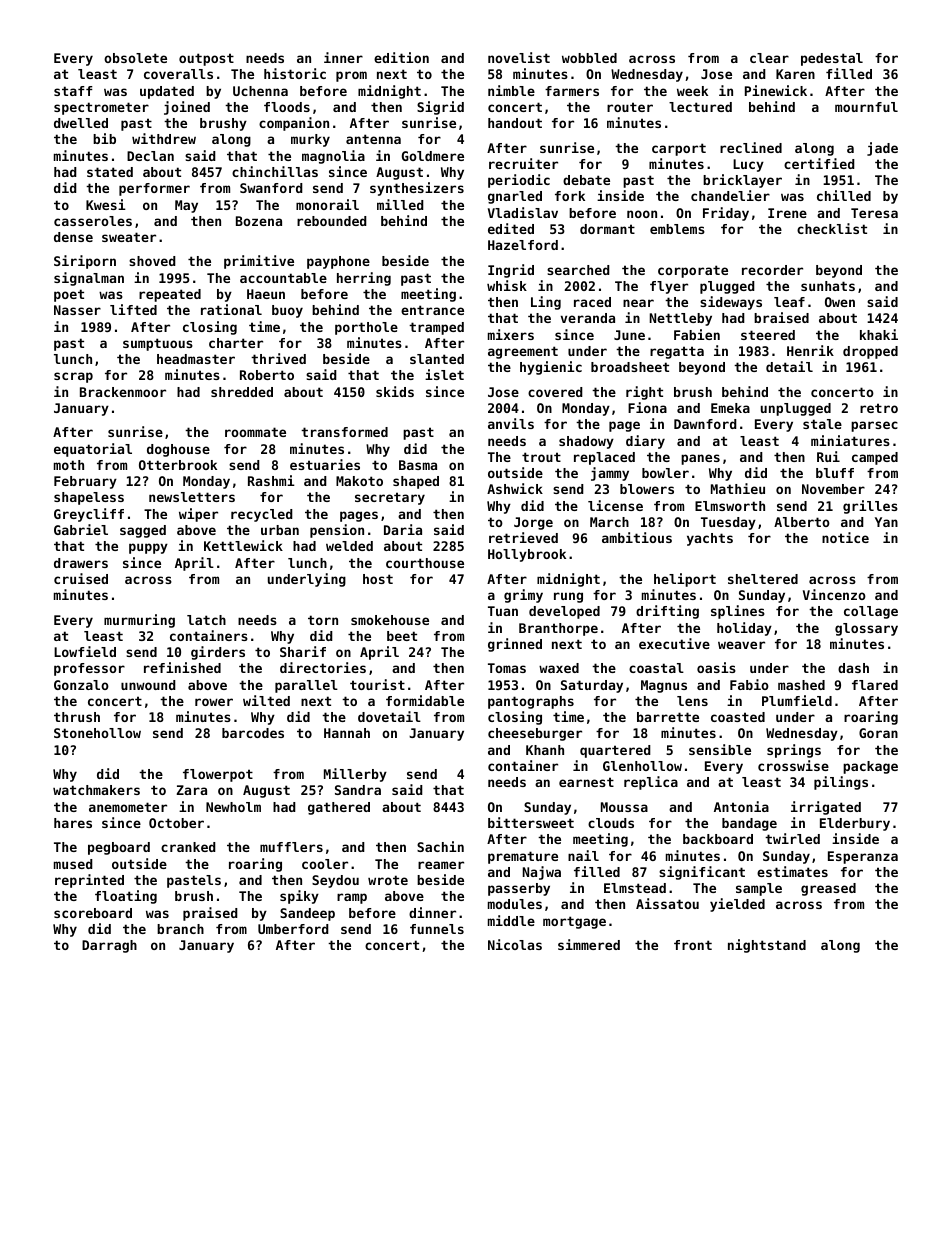 The image size is (952, 1233). Describe the element at coordinates (401, 57) in the page. I see `edition` at that location.
